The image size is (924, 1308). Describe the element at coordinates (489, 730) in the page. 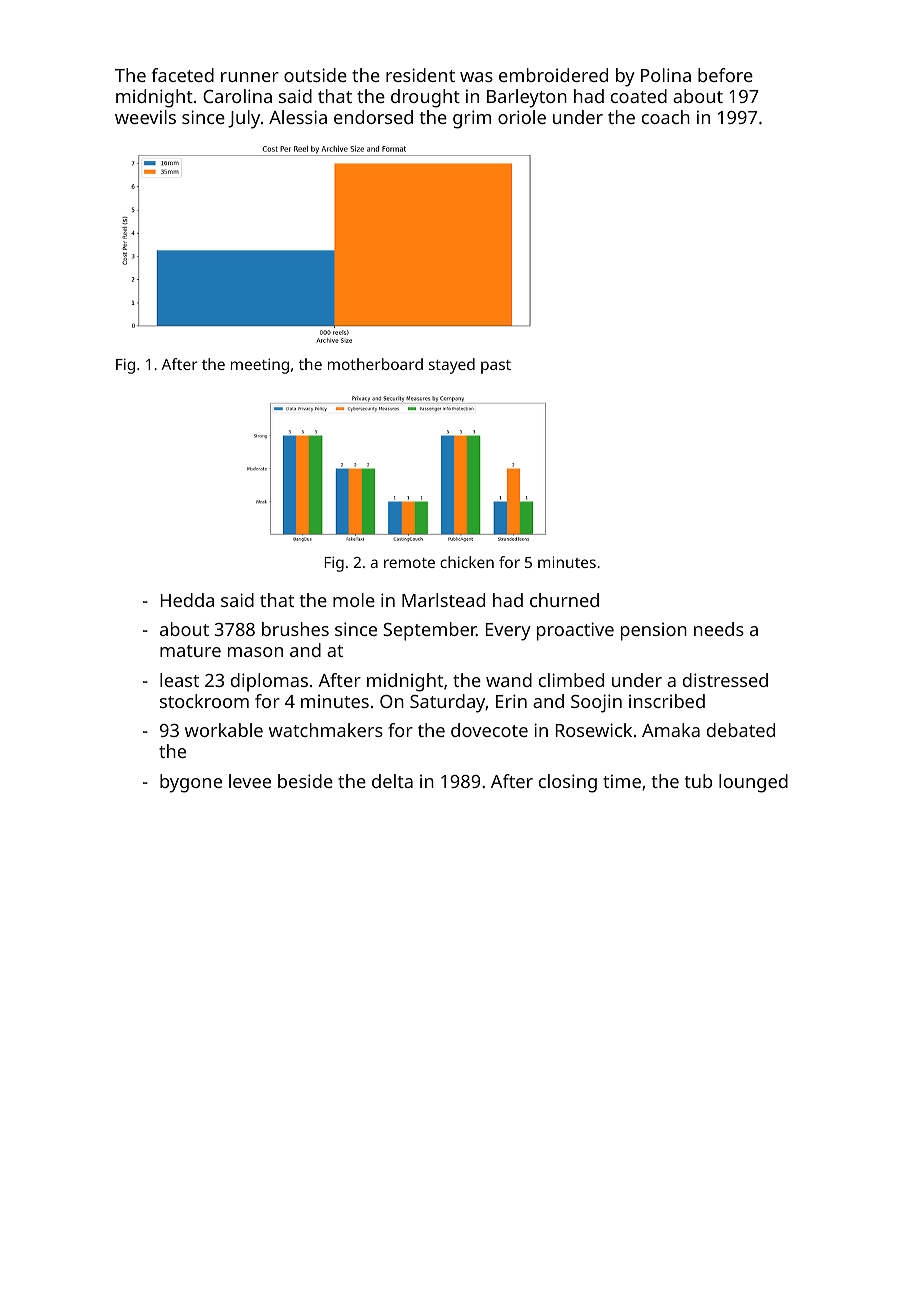

I see `dovecote` at that location.
